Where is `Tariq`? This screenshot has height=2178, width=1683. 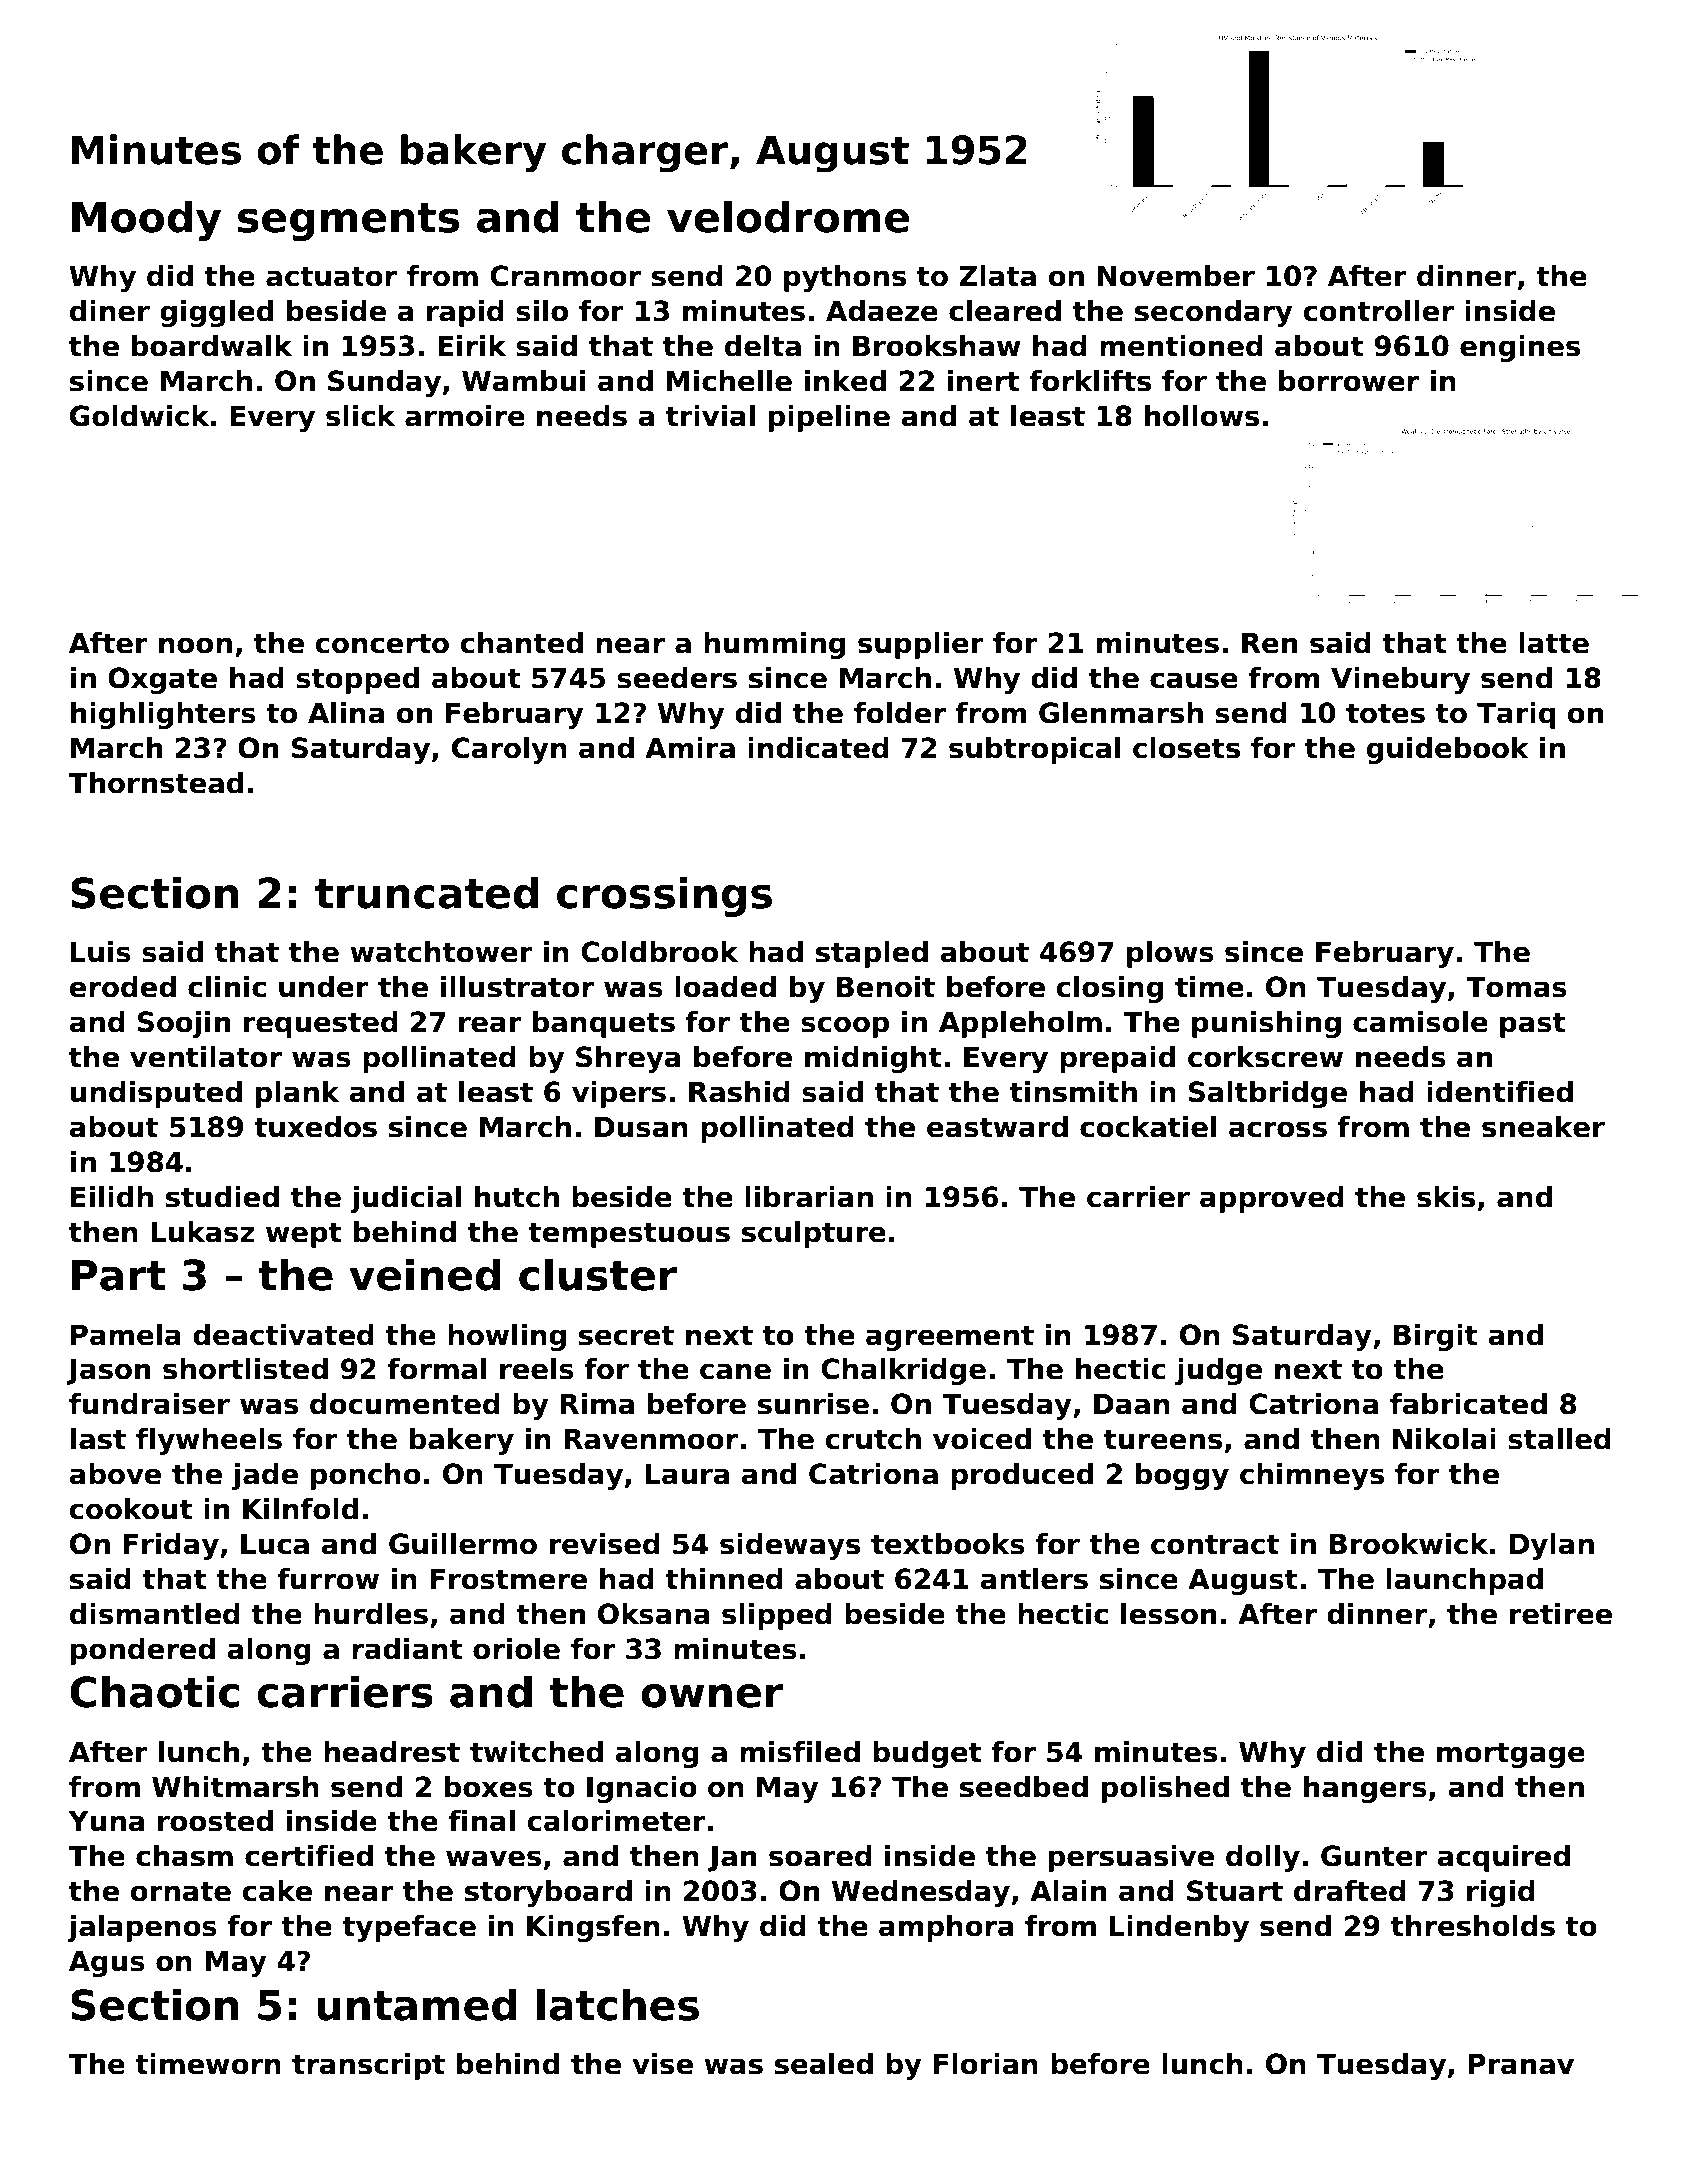 Tariq is located at coordinates (1516, 715).
